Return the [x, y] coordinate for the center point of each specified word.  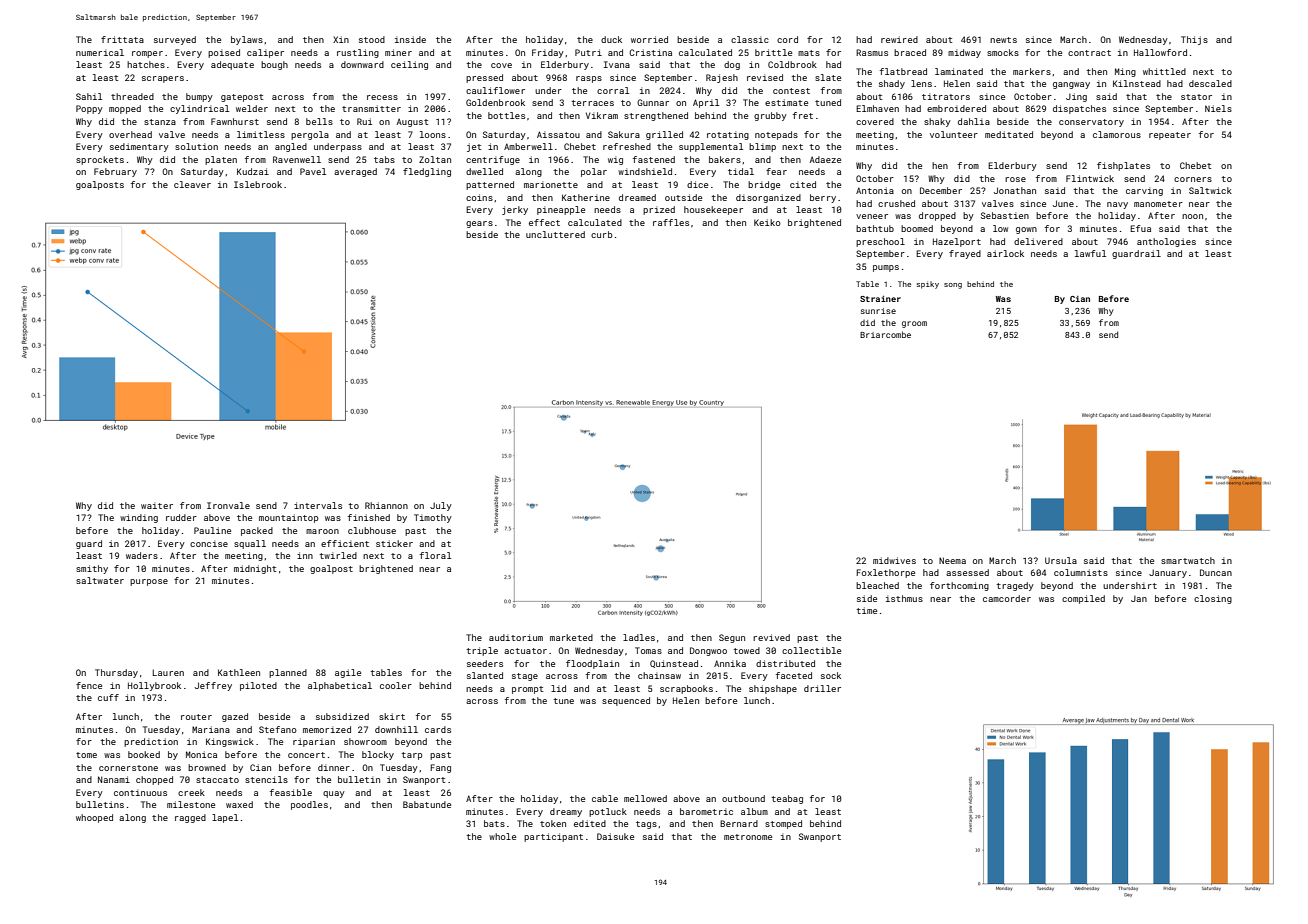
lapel [225, 818]
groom [914, 324]
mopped [125, 109]
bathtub [875, 228]
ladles [639, 637]
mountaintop [288, 518]
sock [831, 675]
